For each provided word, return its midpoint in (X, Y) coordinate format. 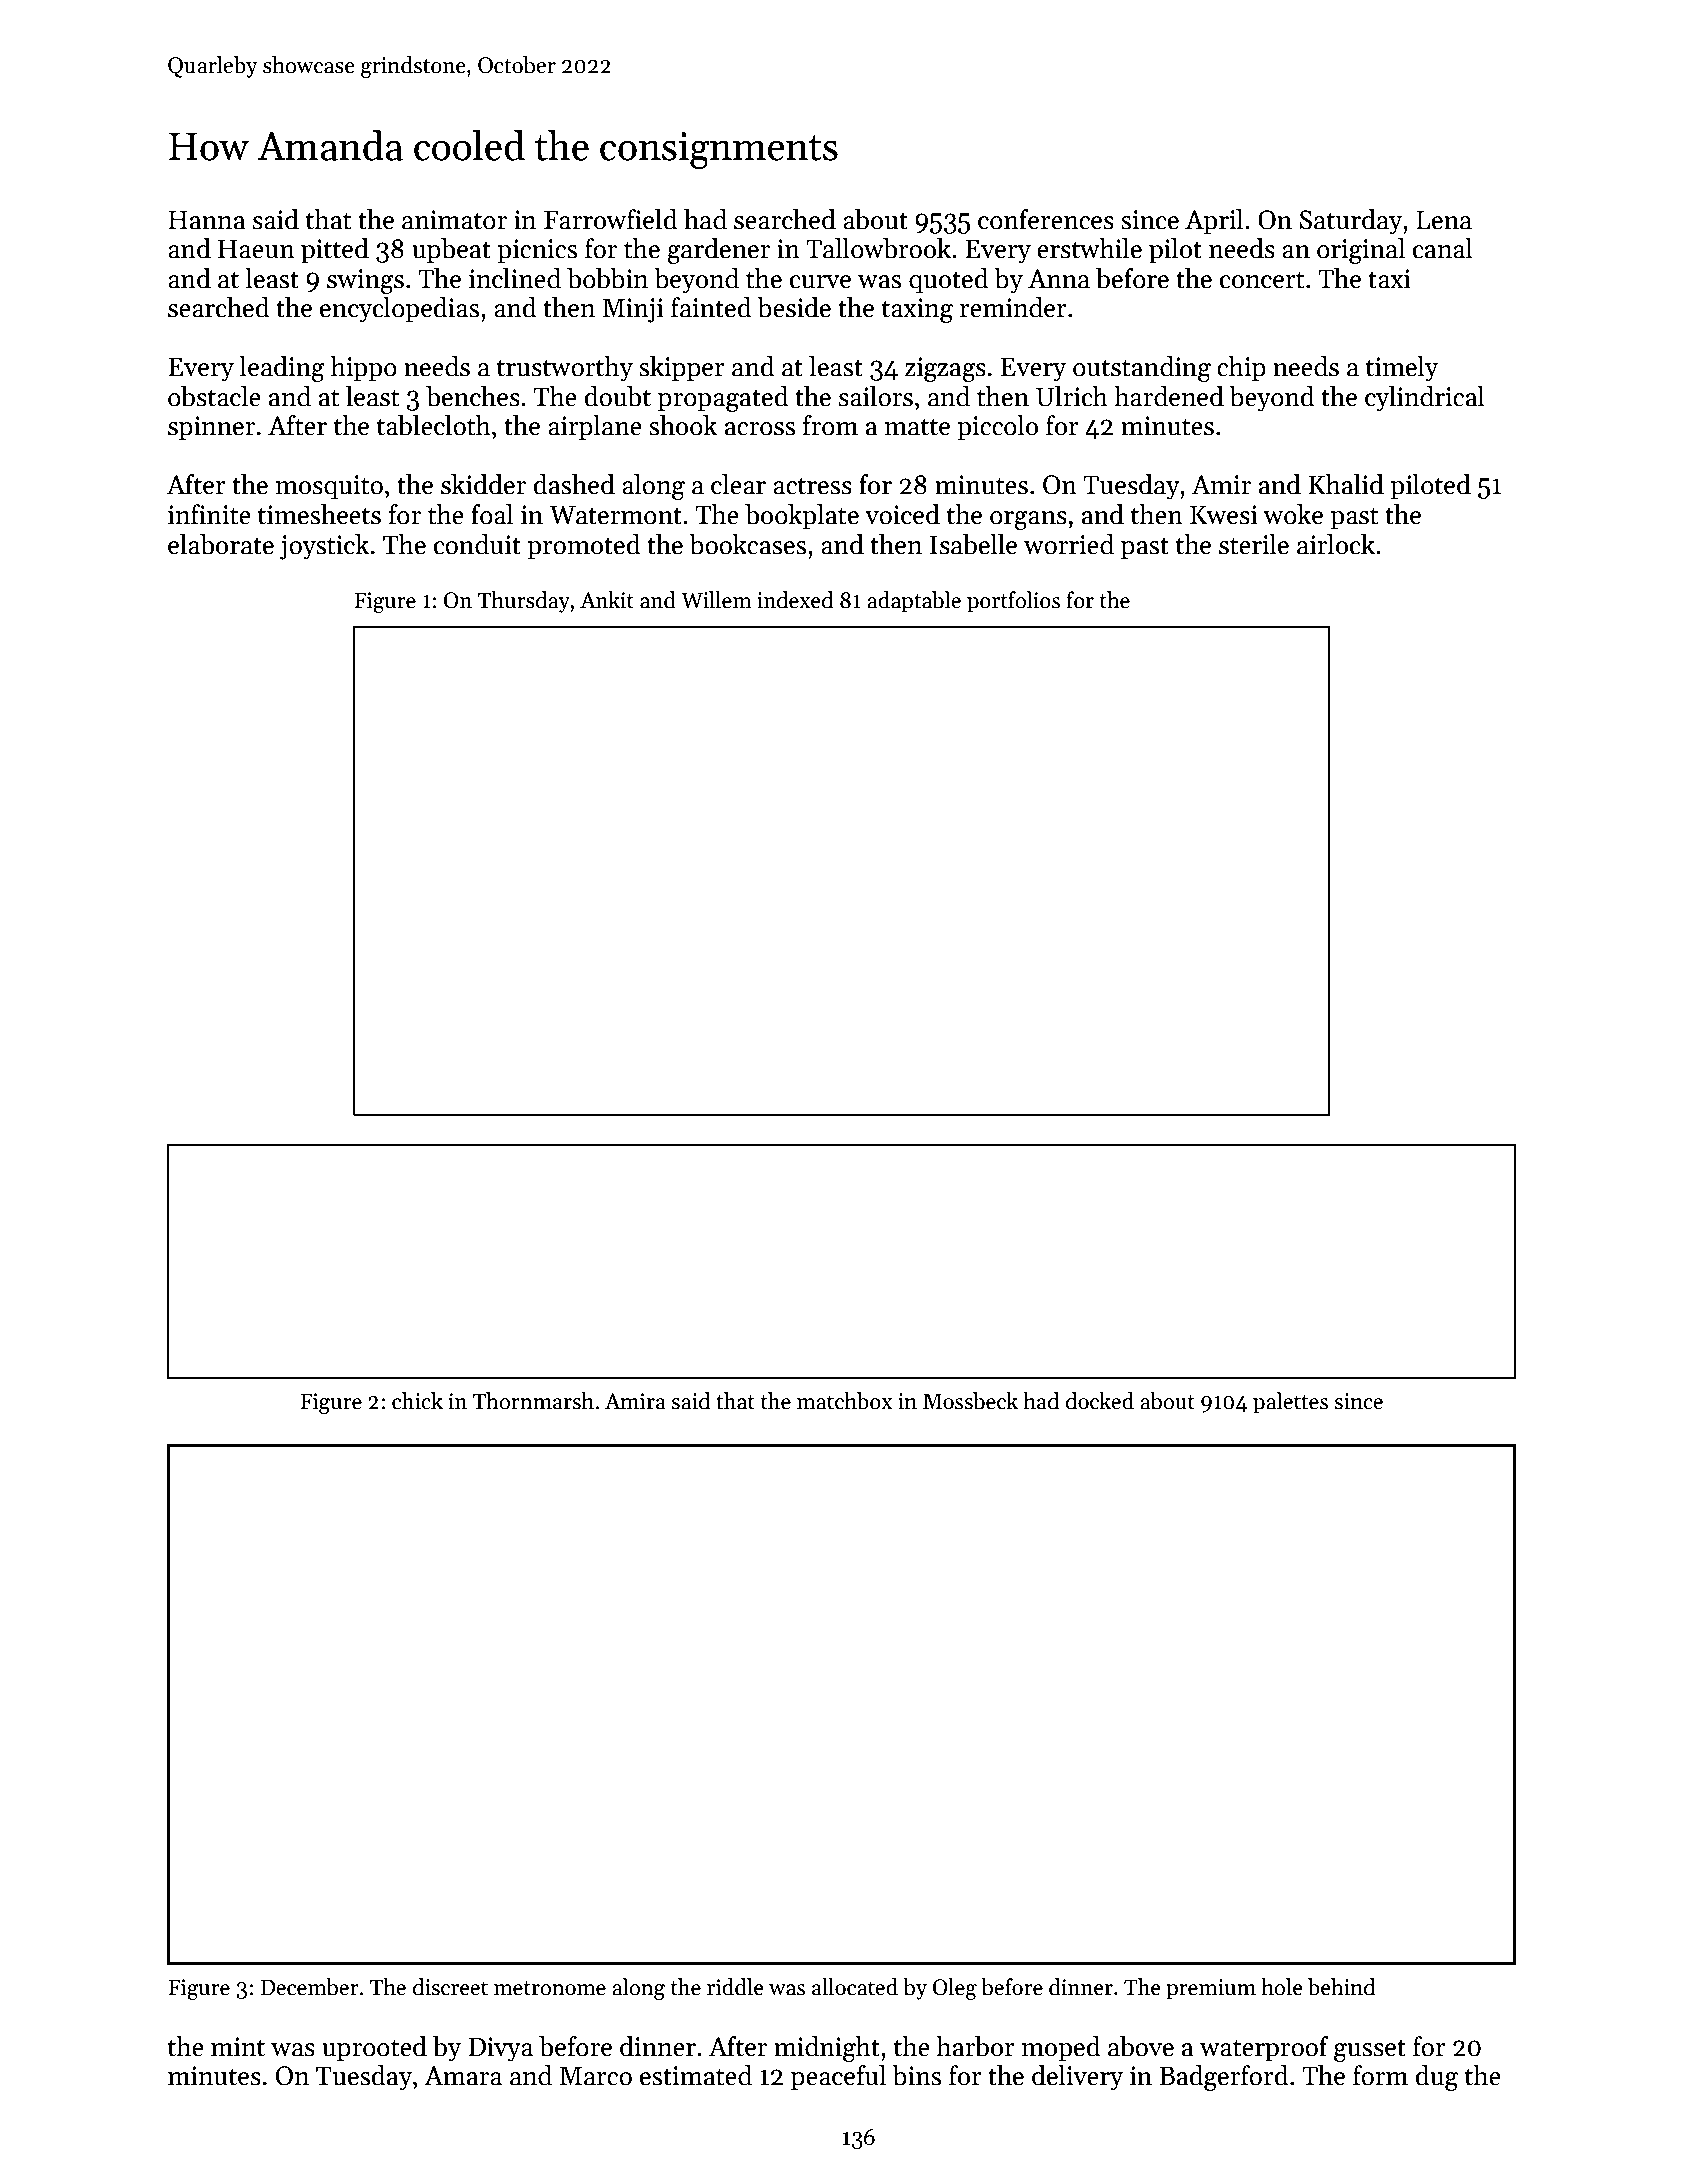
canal (1443, 248)
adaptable (914, 602)
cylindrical (1425, 399)
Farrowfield (610, 219)
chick (417, 1401)
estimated (696, 2075)
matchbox (844, 1401)
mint (238, 2047)
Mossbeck (970, 1401)
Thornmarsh (533, 1401)
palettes (1290, 1403)
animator (454, 220)
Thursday (524, 602)
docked (1100, 1401)
